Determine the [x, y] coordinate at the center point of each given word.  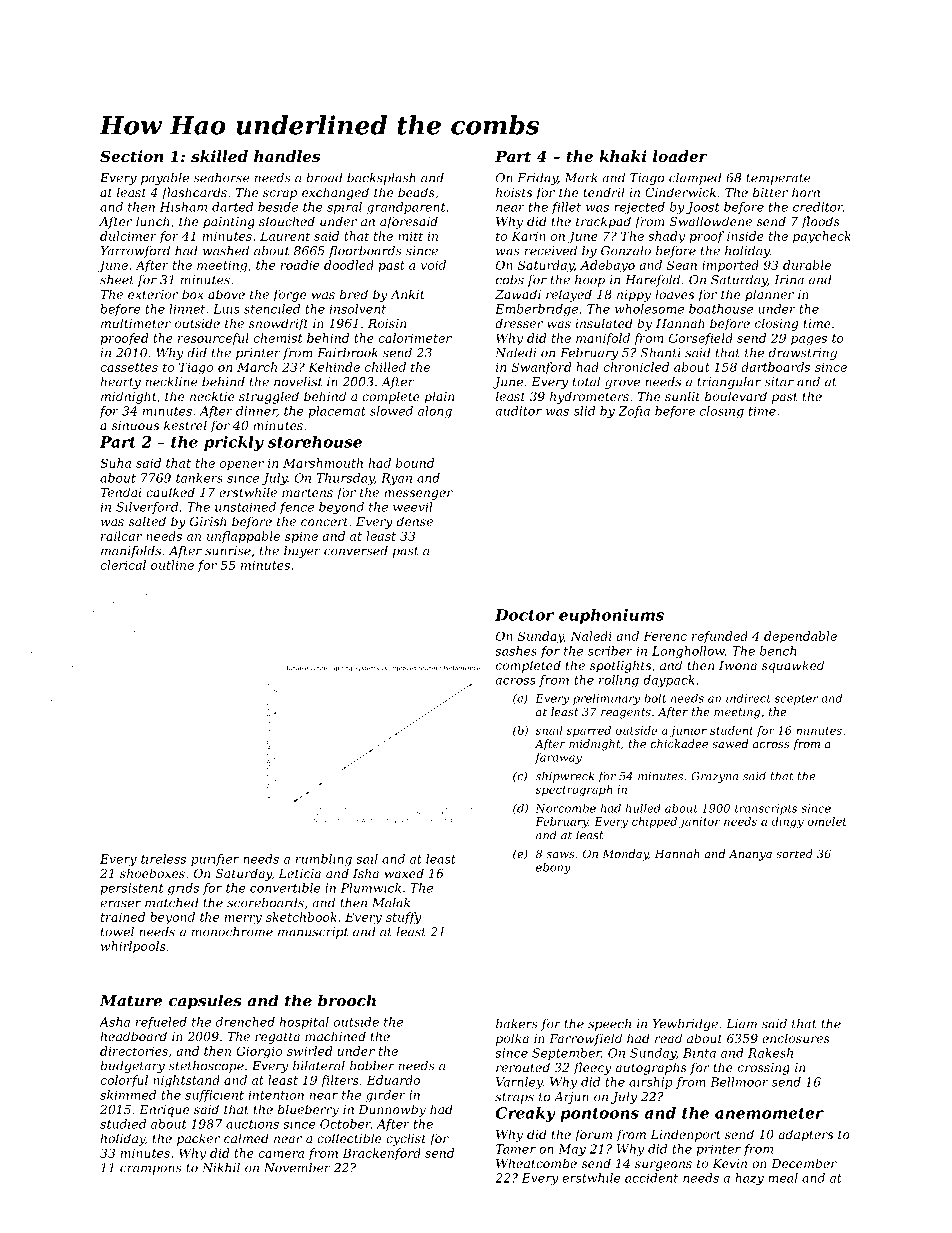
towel [117, 932]
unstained [245, 507]
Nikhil [221, 1168]
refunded [720, 637]
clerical [123, 565]
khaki [623, 156]
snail [549, 730]
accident [651, 1178]
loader [680, 156]
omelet [827, 821]
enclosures [796, 1038]
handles [287, 156]
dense [415, 521]
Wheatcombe [536, 1163]
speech [609, 1025]
